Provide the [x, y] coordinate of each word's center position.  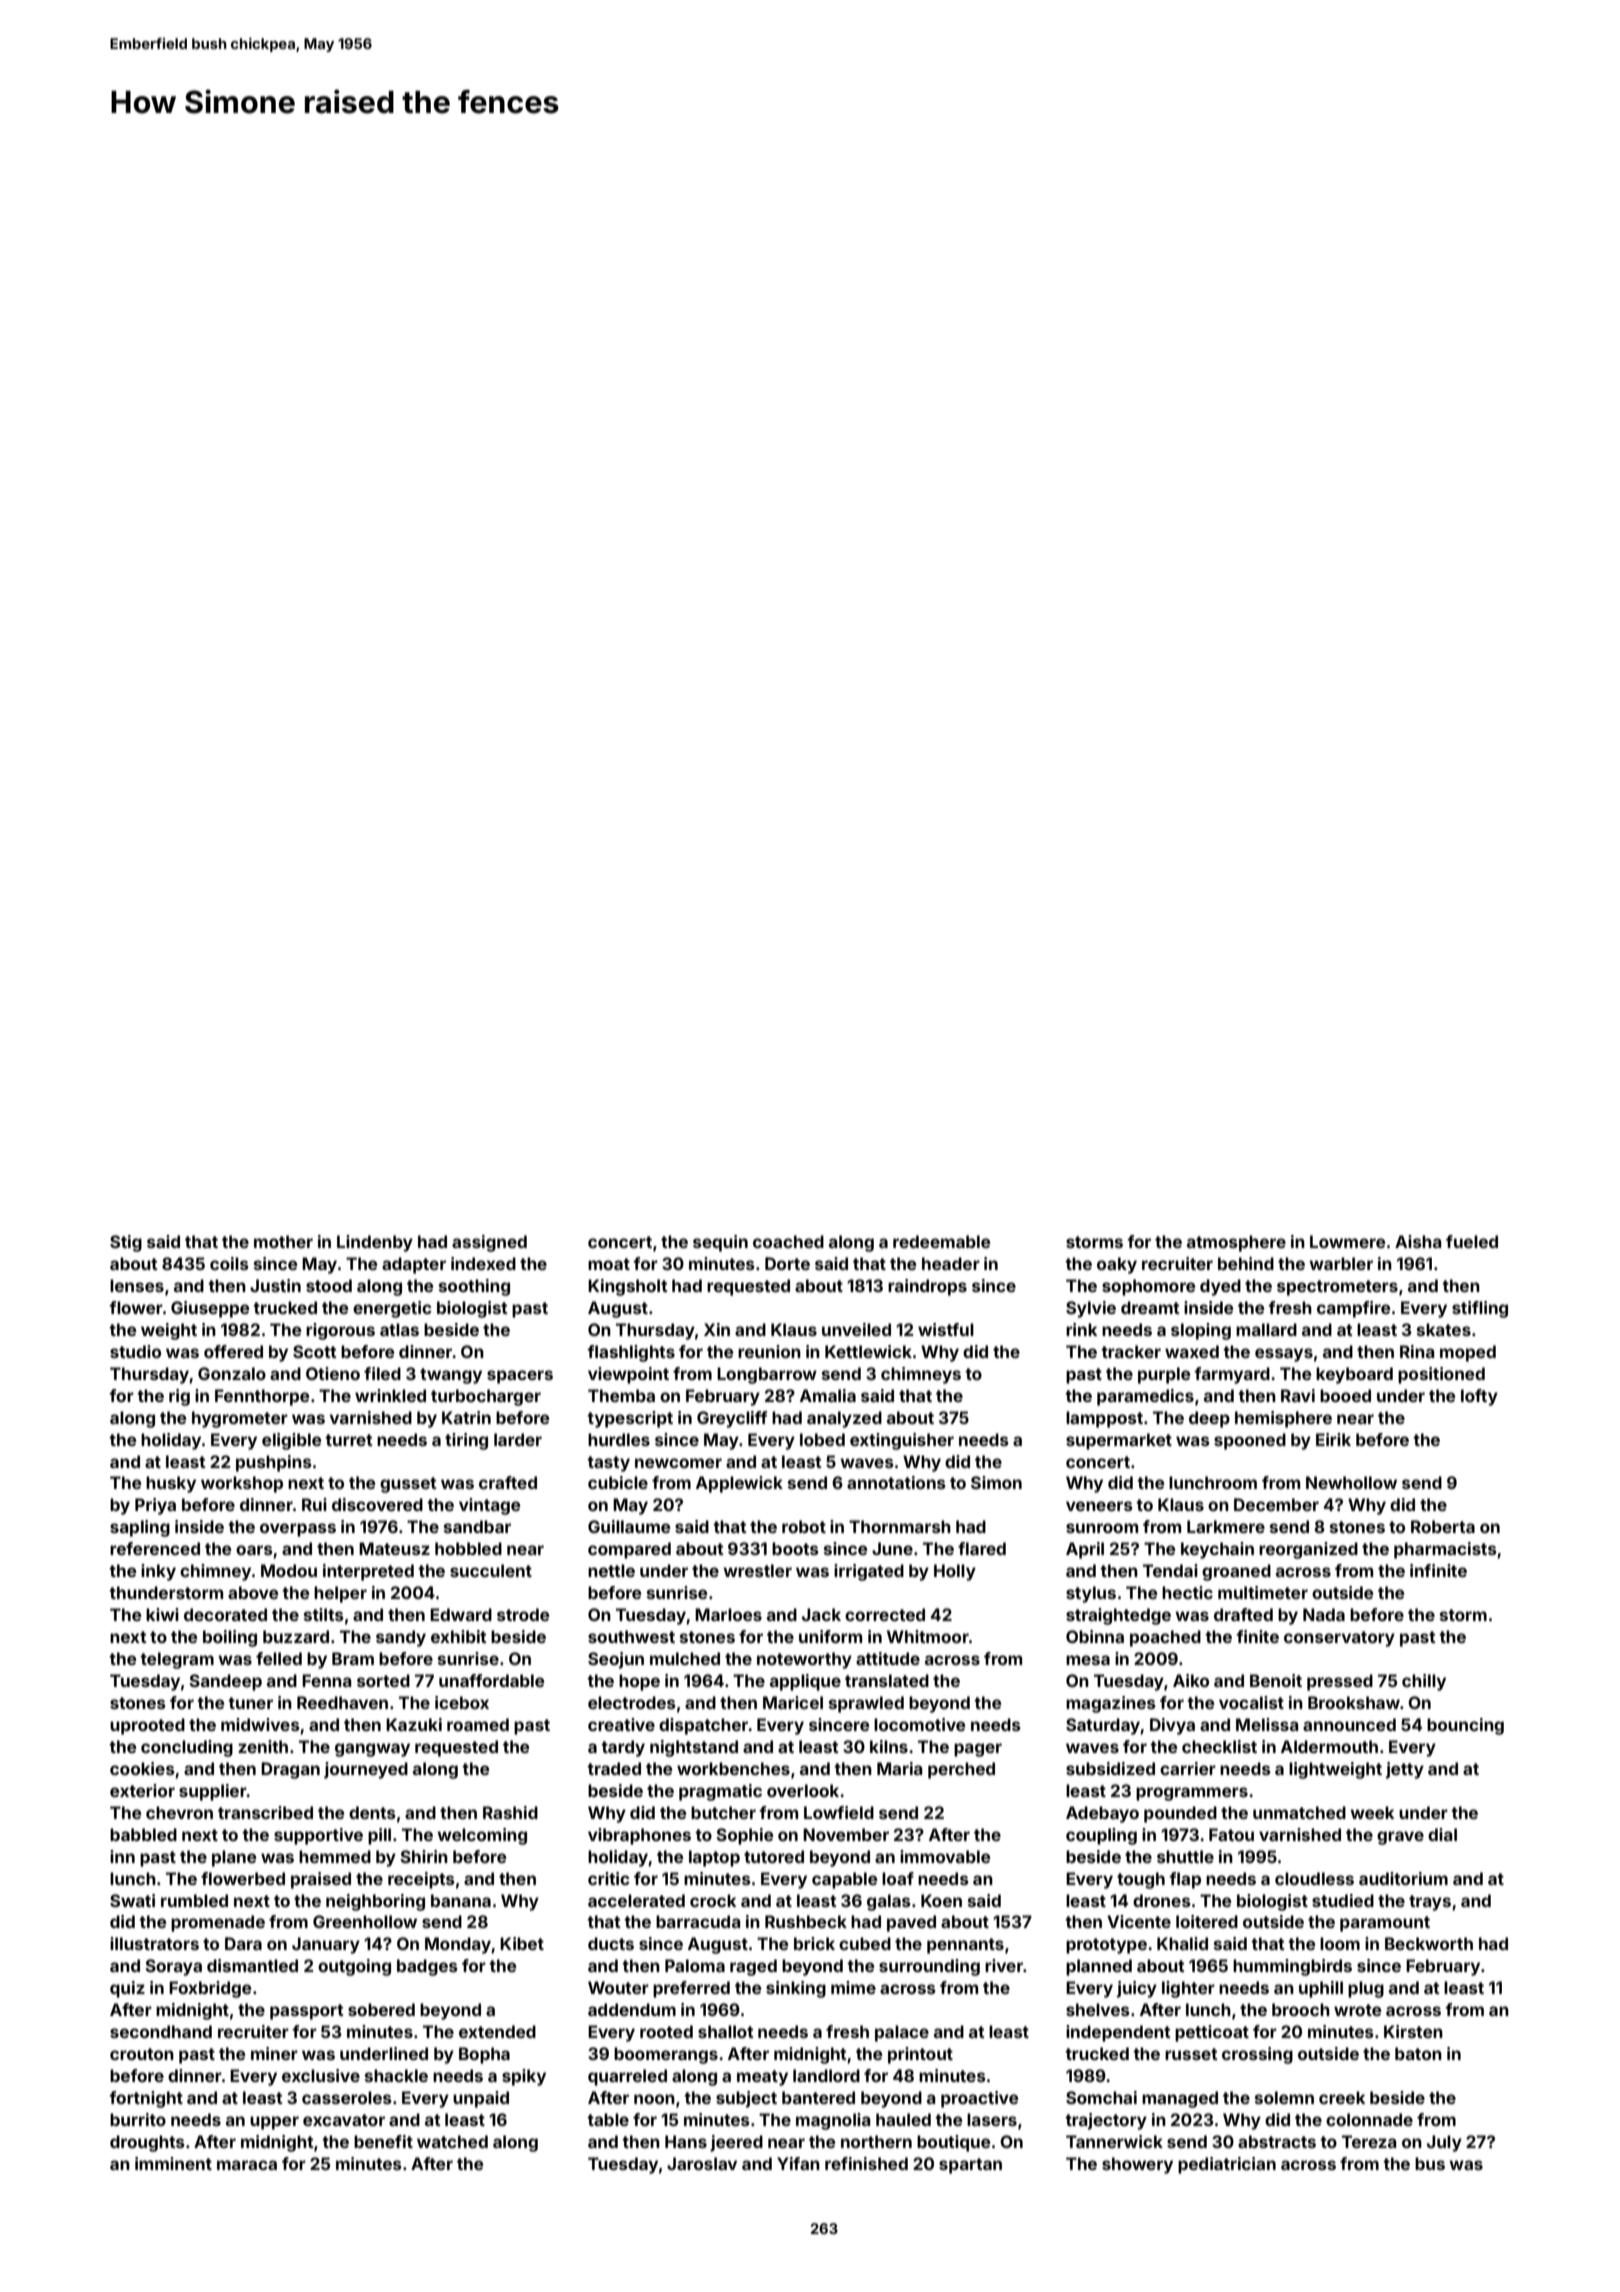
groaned [1236, 1572]
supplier [213, 1792]
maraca [247, 2165]
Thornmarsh [900, 1526]
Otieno [333, 1373]
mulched [685, 1658]
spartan [970, 2166]
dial [1442, 1834]
